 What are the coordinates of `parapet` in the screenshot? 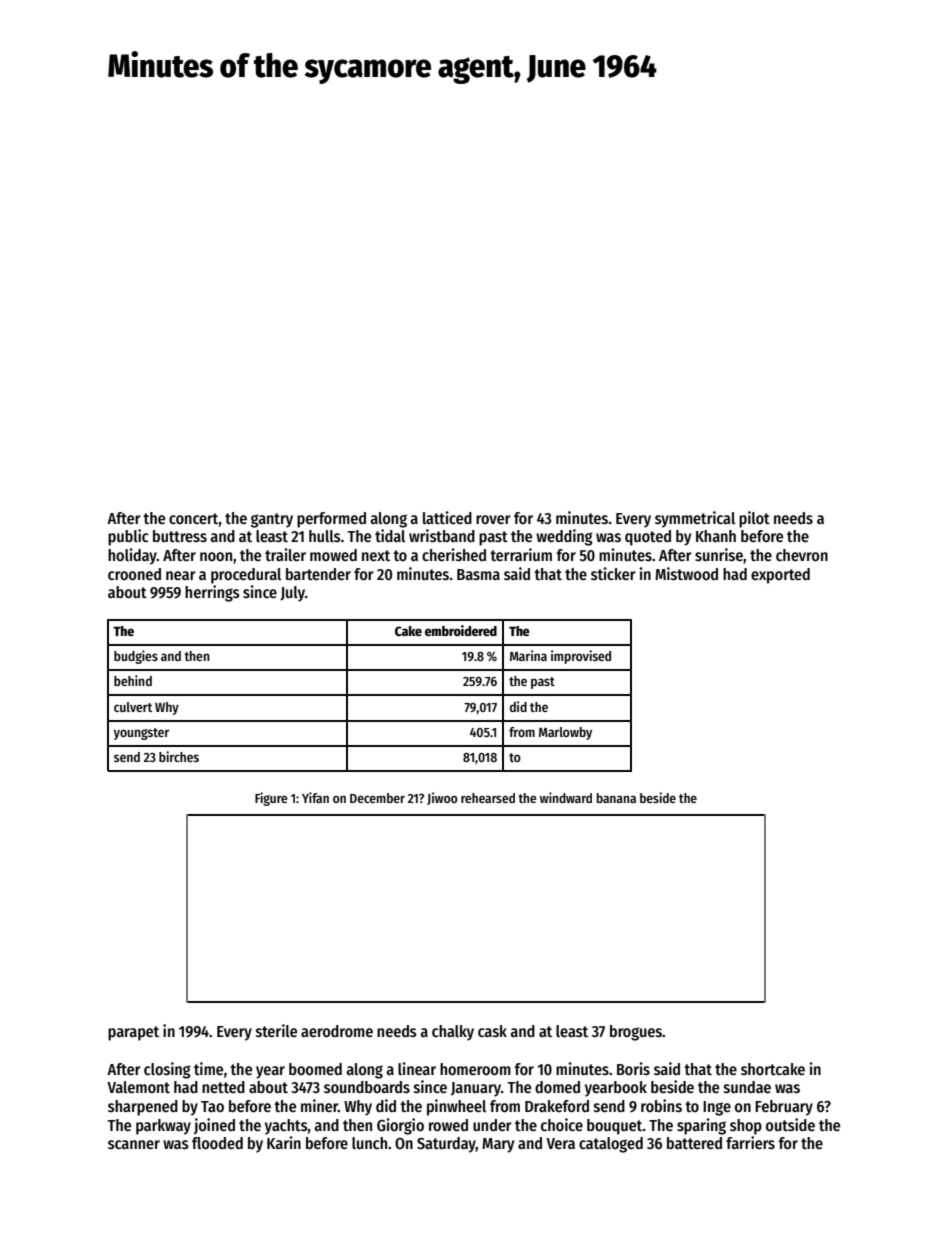 It's located at (133, 1033).
